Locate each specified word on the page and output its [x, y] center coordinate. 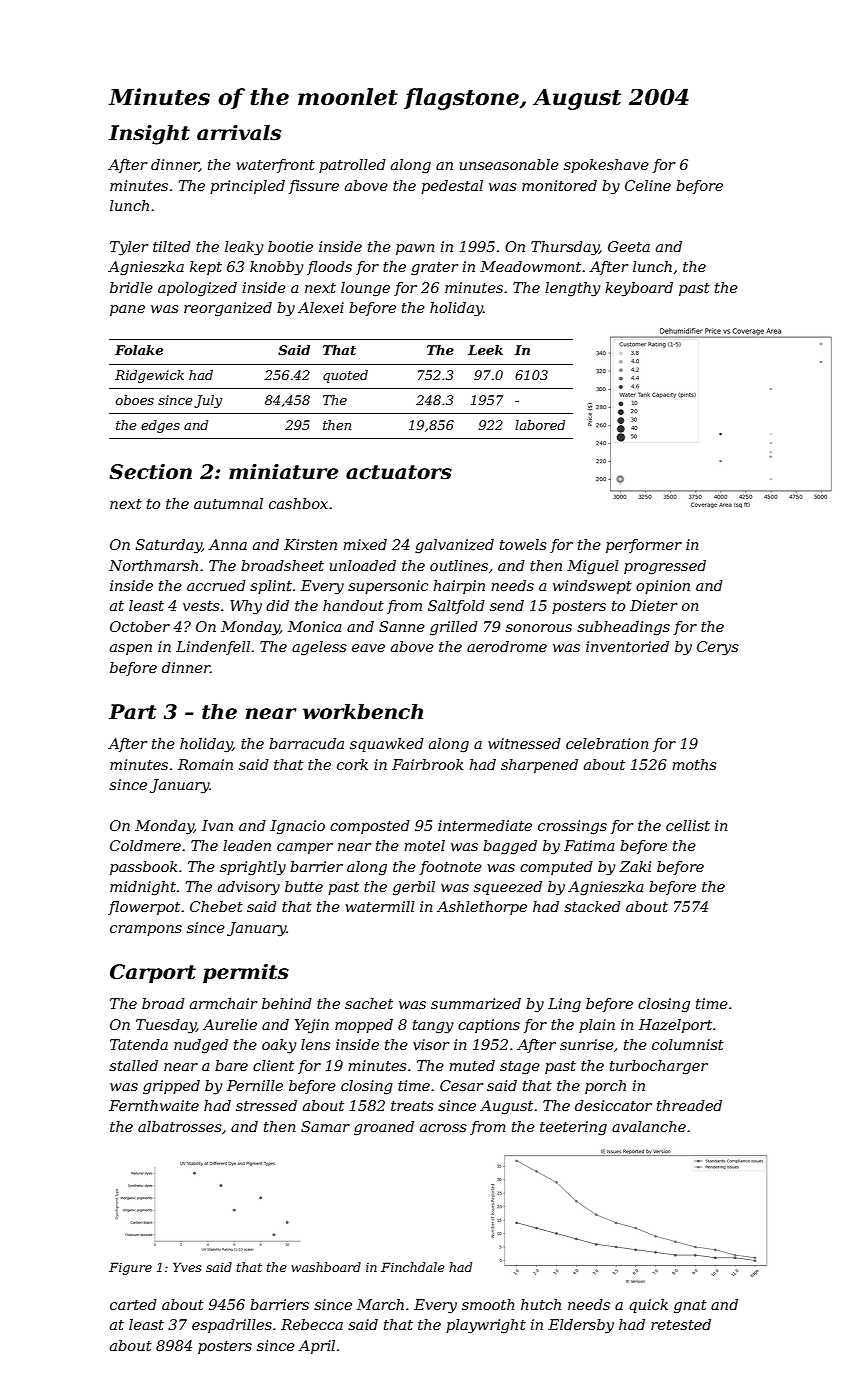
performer [644, 546]
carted [133, 1304]
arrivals [239, 133]
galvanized [454, 546]
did [277, 605]
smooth [488, 1304]
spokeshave [606, 166]
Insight [149, 135]
